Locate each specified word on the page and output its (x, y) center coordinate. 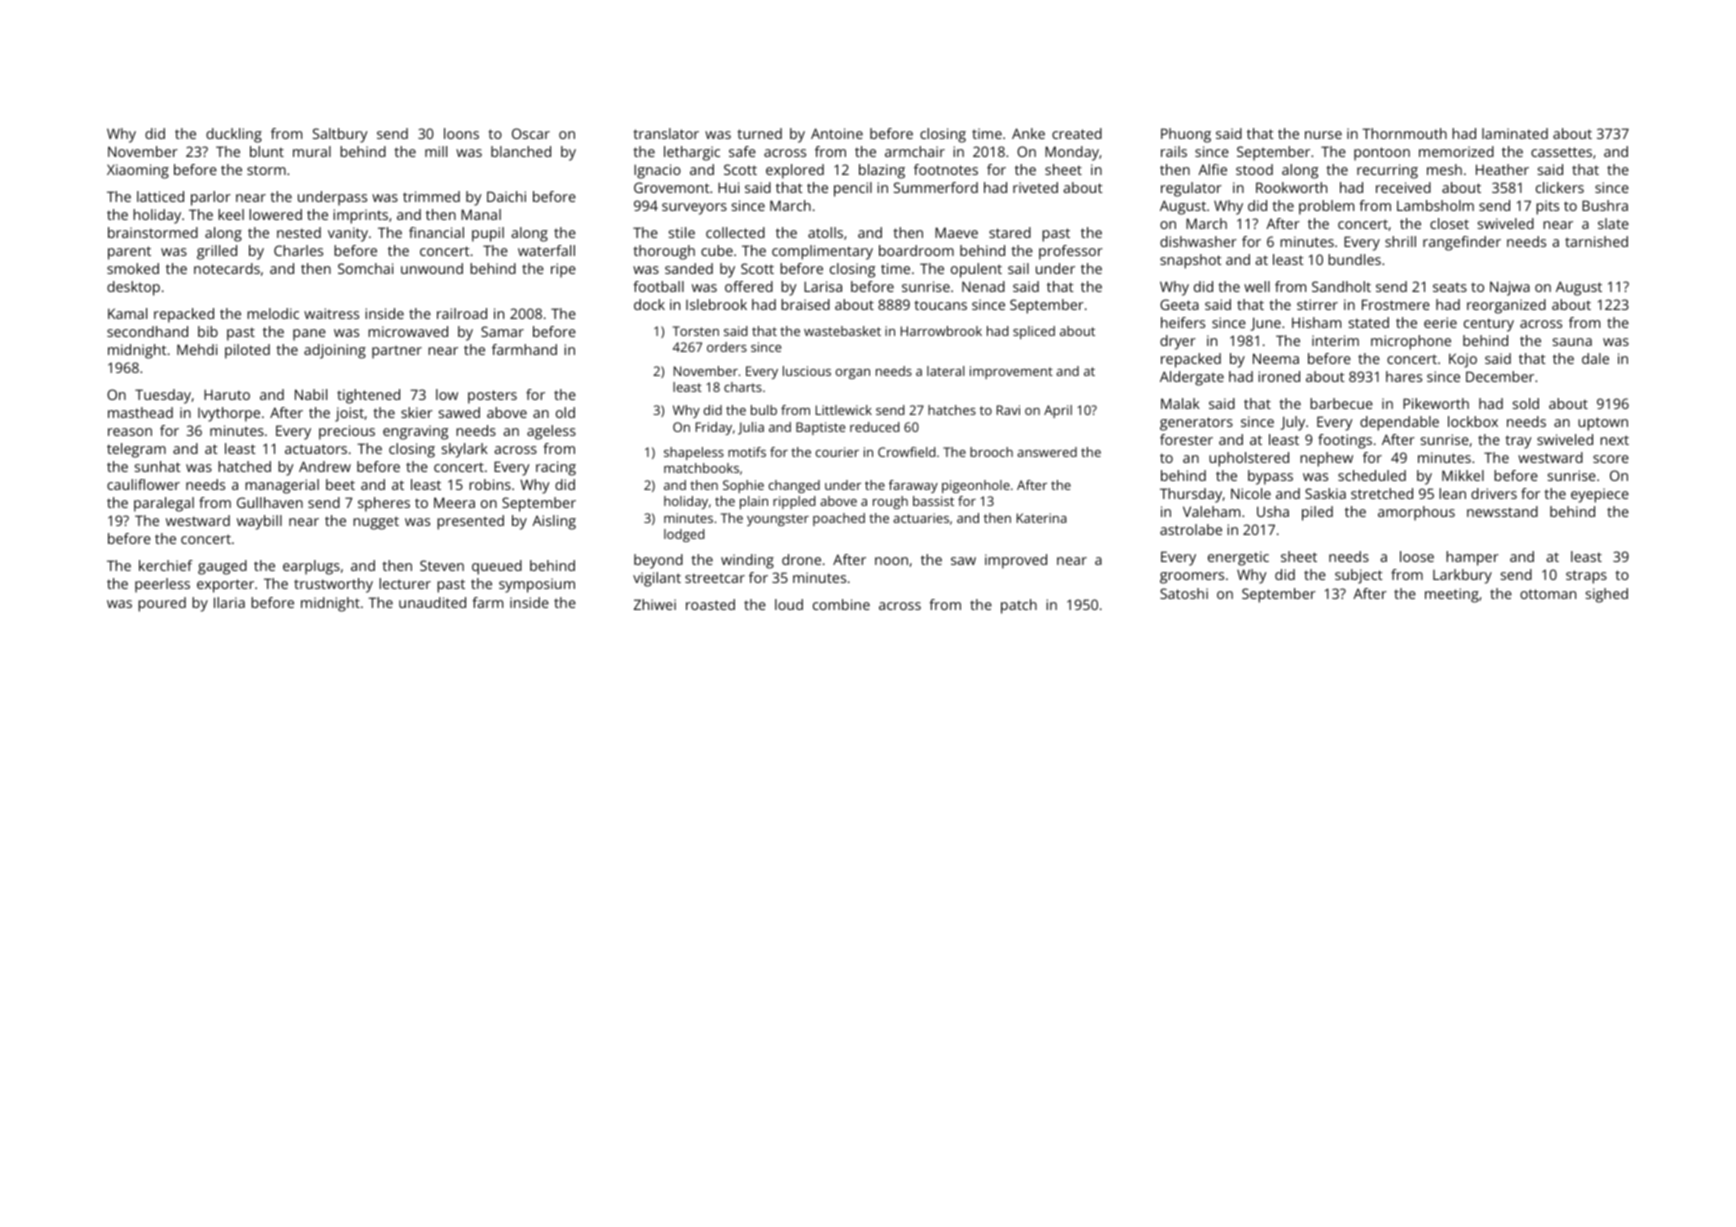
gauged (222, 567)
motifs (747, 452)
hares (1404, 376)
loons (461, 133)
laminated (1515, 133)
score (1611, 459)
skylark (465, 450)
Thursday (1191, 495)
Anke (1028, 133)
